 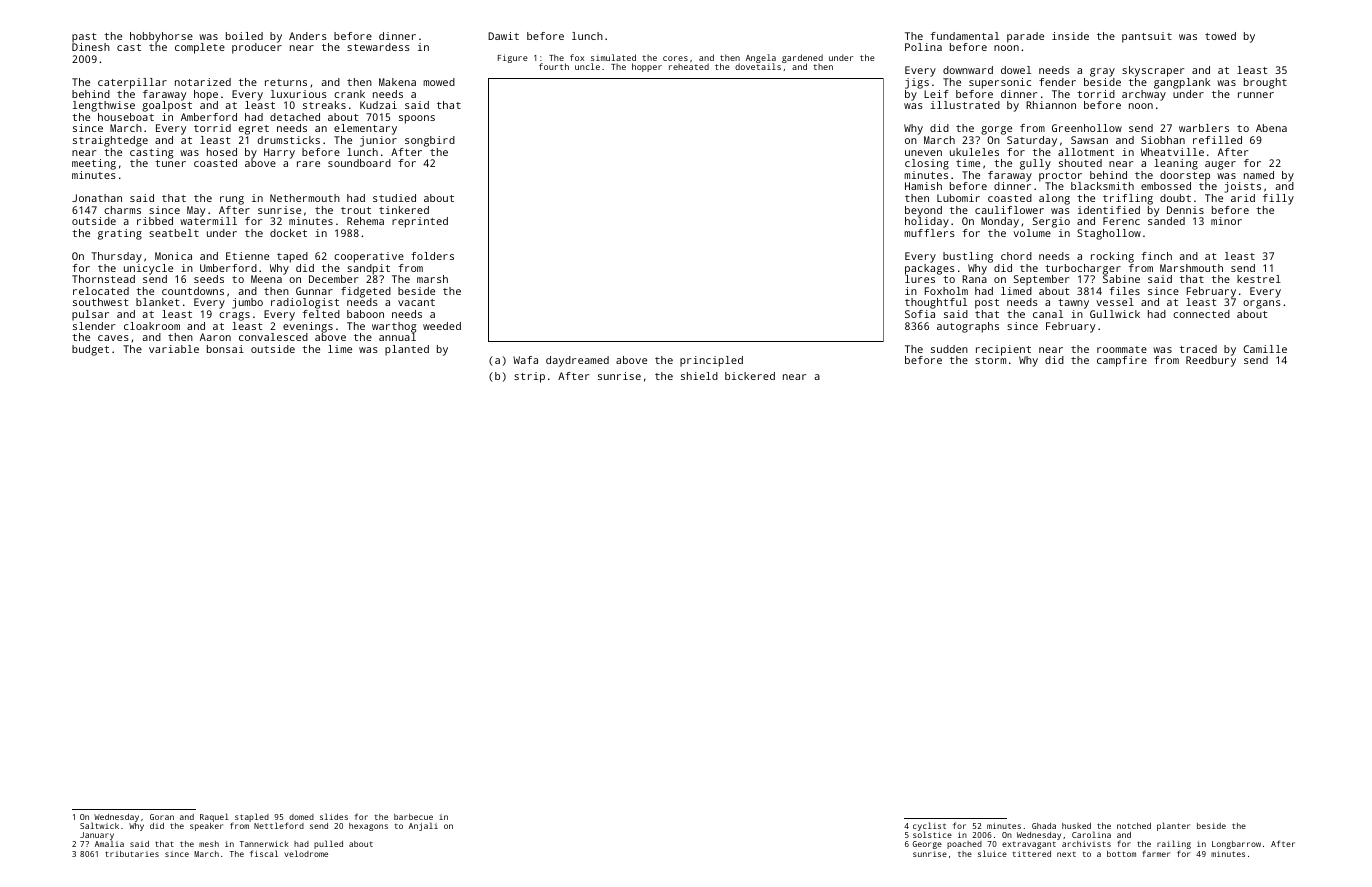 What do you see at coordinates (990, 360) in the screenshot?
I see `storm` at bounding box center [990, 360].
